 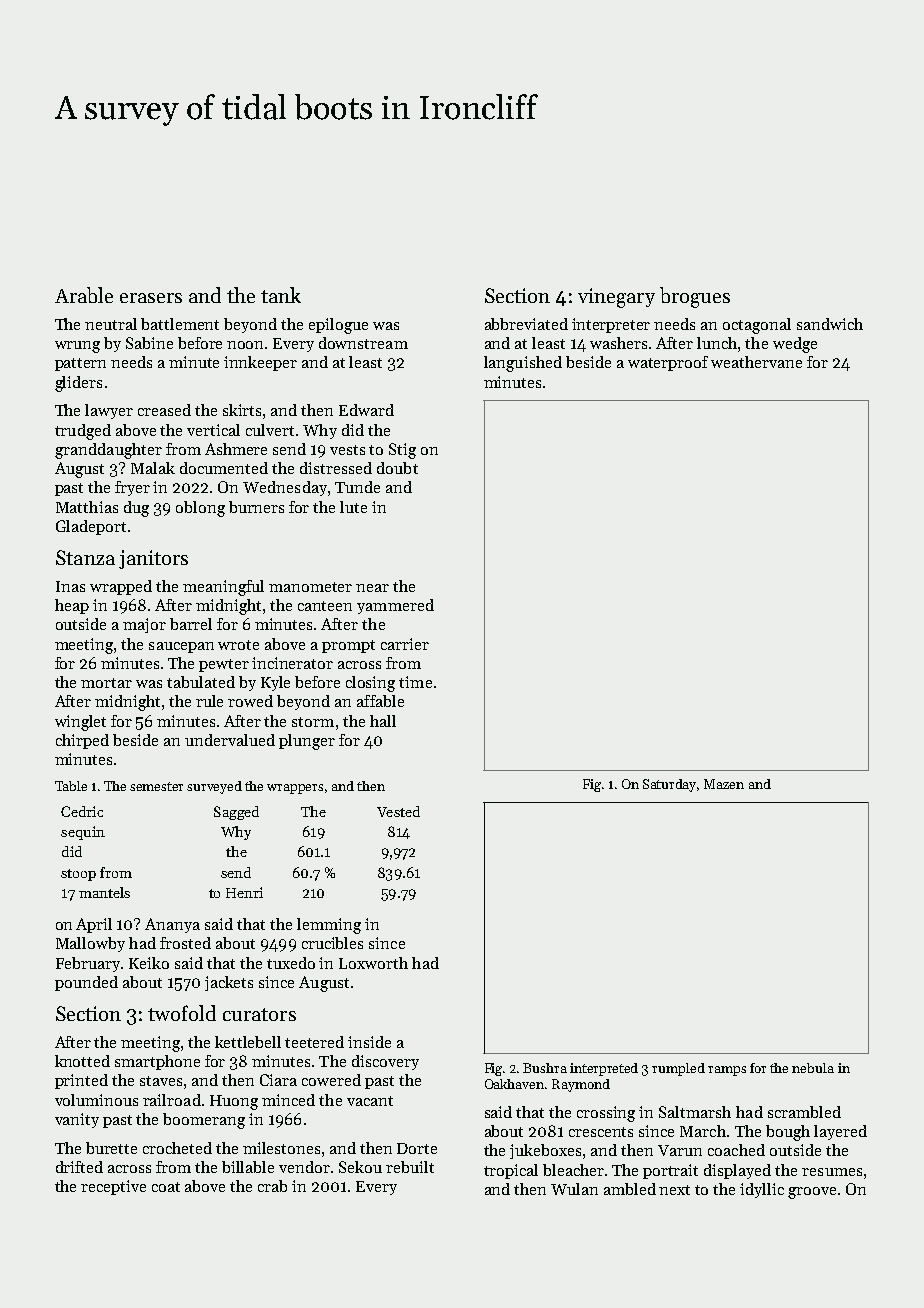 I want to click on culvert, so click(x=270, y=430).
